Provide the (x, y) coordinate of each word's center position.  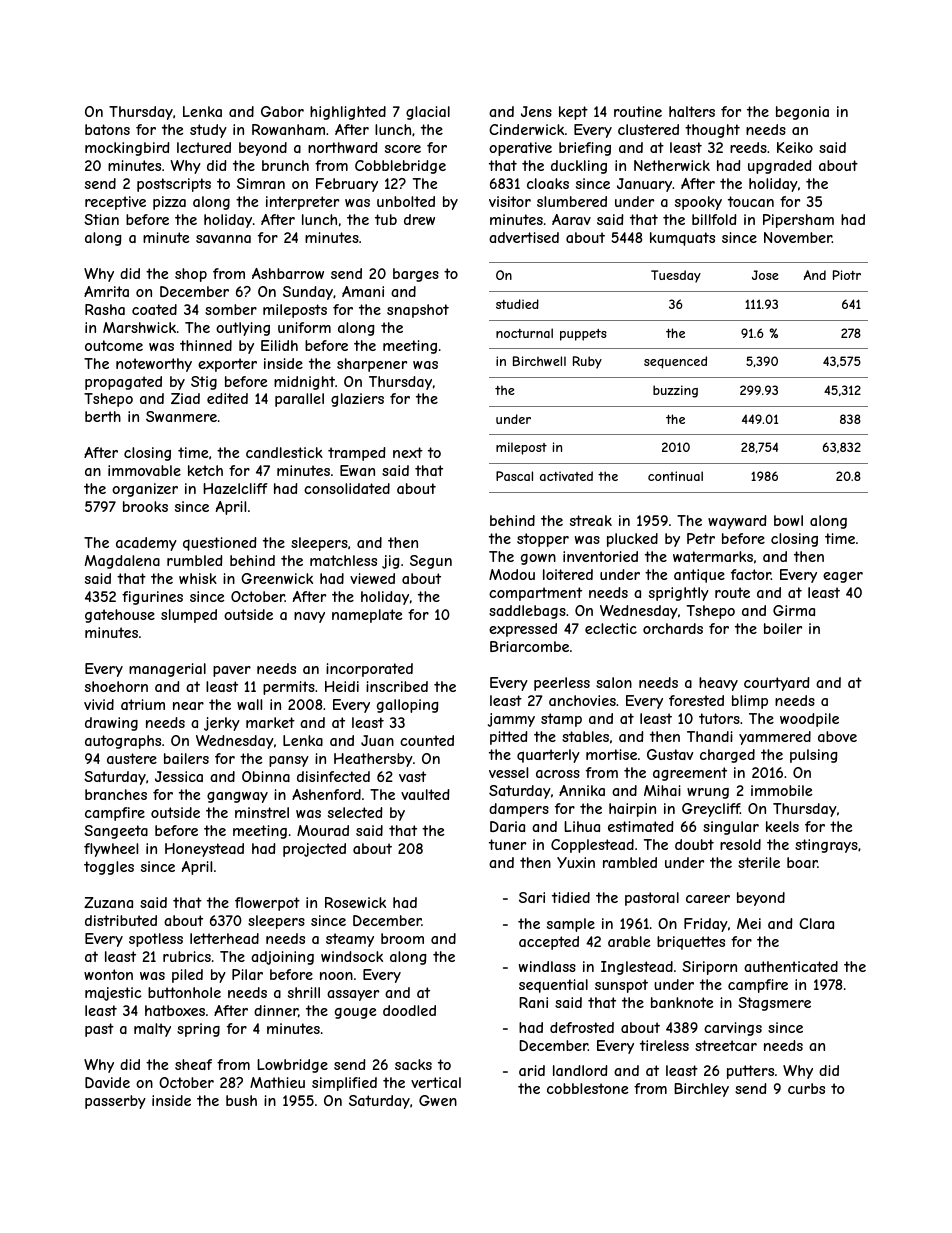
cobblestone (587, 1088)
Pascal (514, 476)
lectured (204, 147)
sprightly (679, 594)
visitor (510, 201)
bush (241, 1100)
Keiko (795, 147)
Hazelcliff (235, 488)
